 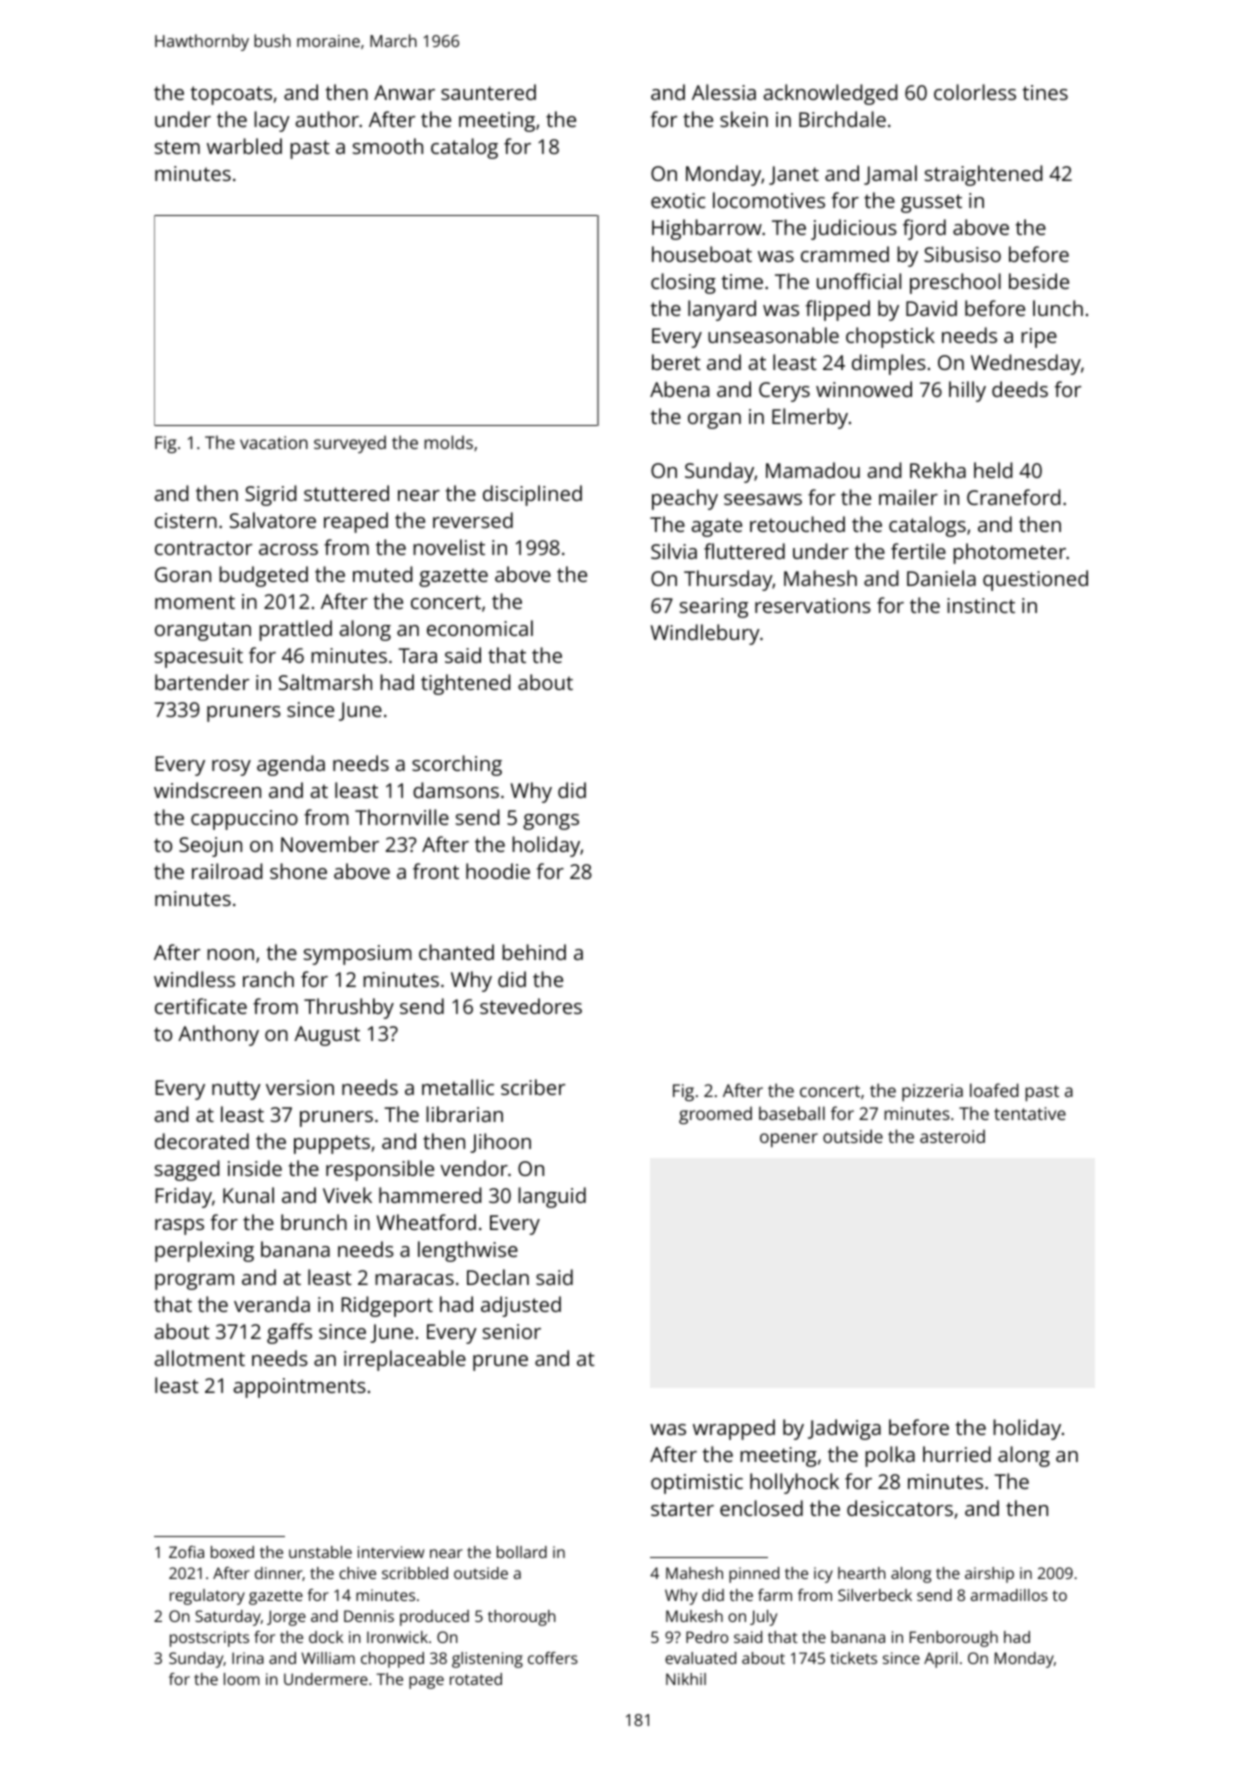 What do you see at coordinates (232, 1552) in the document?
I see `boxed` at bounding box center [232, 1552].
